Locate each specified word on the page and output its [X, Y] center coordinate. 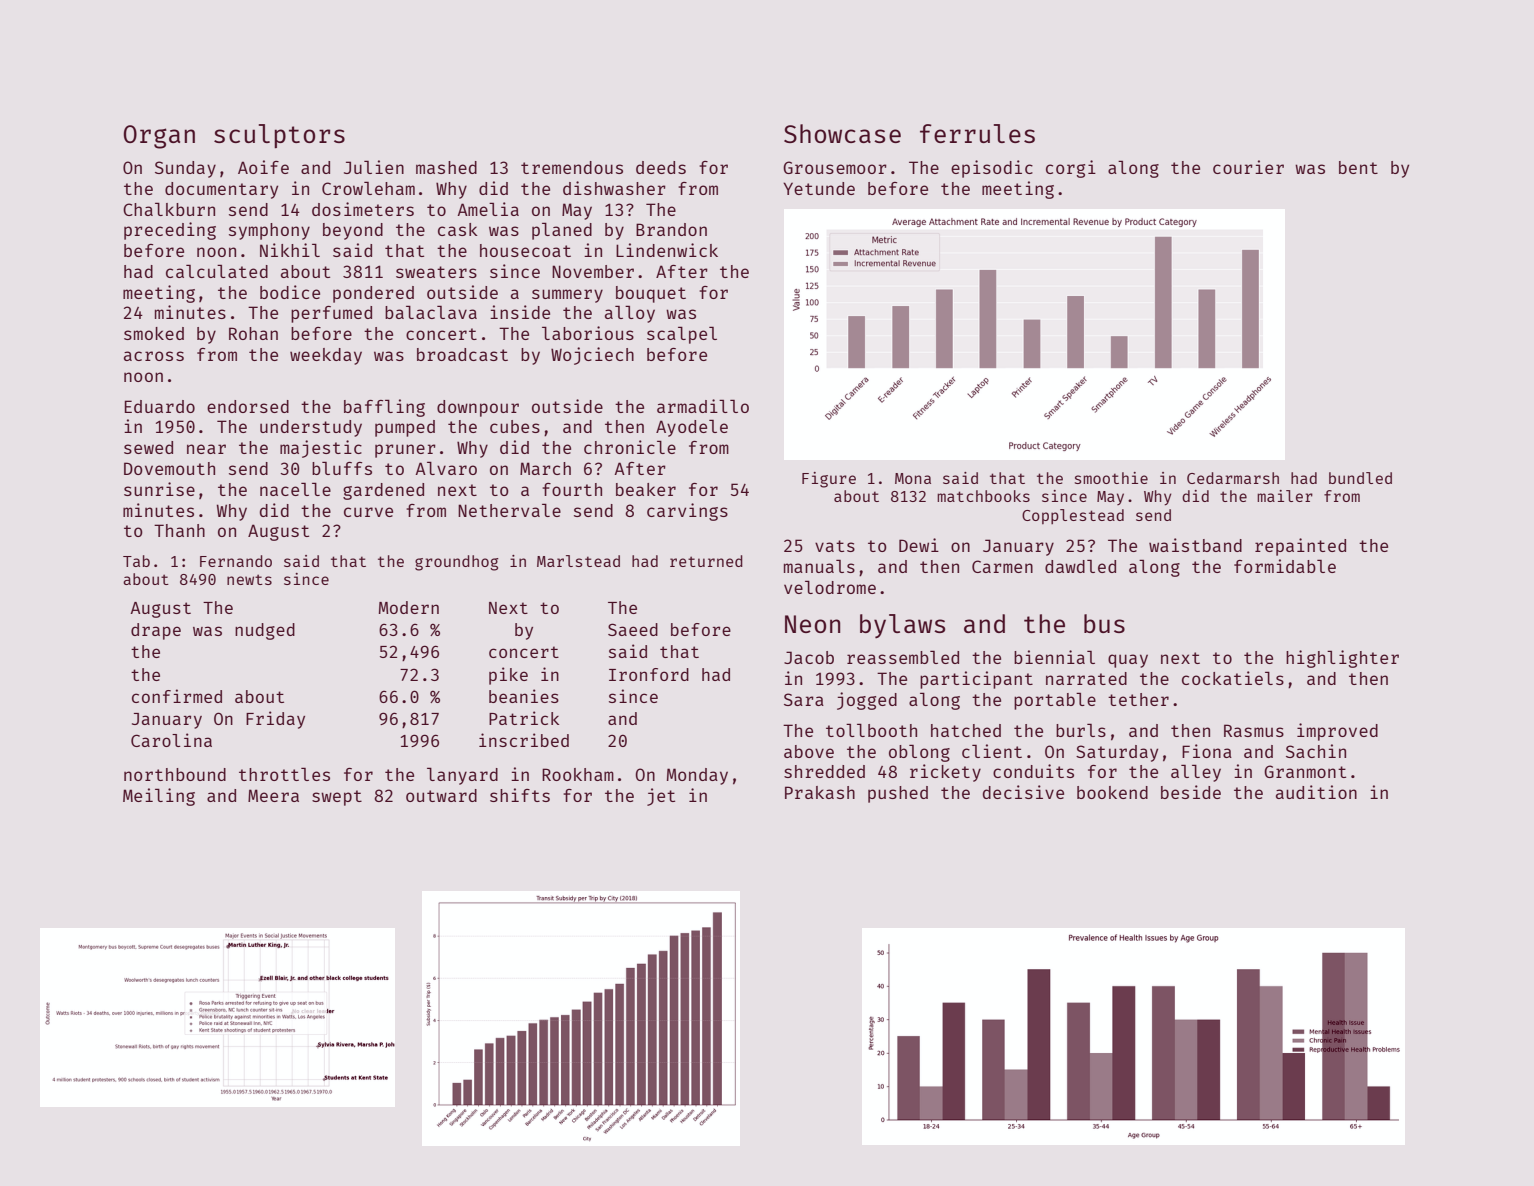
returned [706, 561]
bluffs [342, 468]
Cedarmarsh [1233, 478]
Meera [273, 795]
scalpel [682, 335]
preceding [170, 231]
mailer [1285, 496]
